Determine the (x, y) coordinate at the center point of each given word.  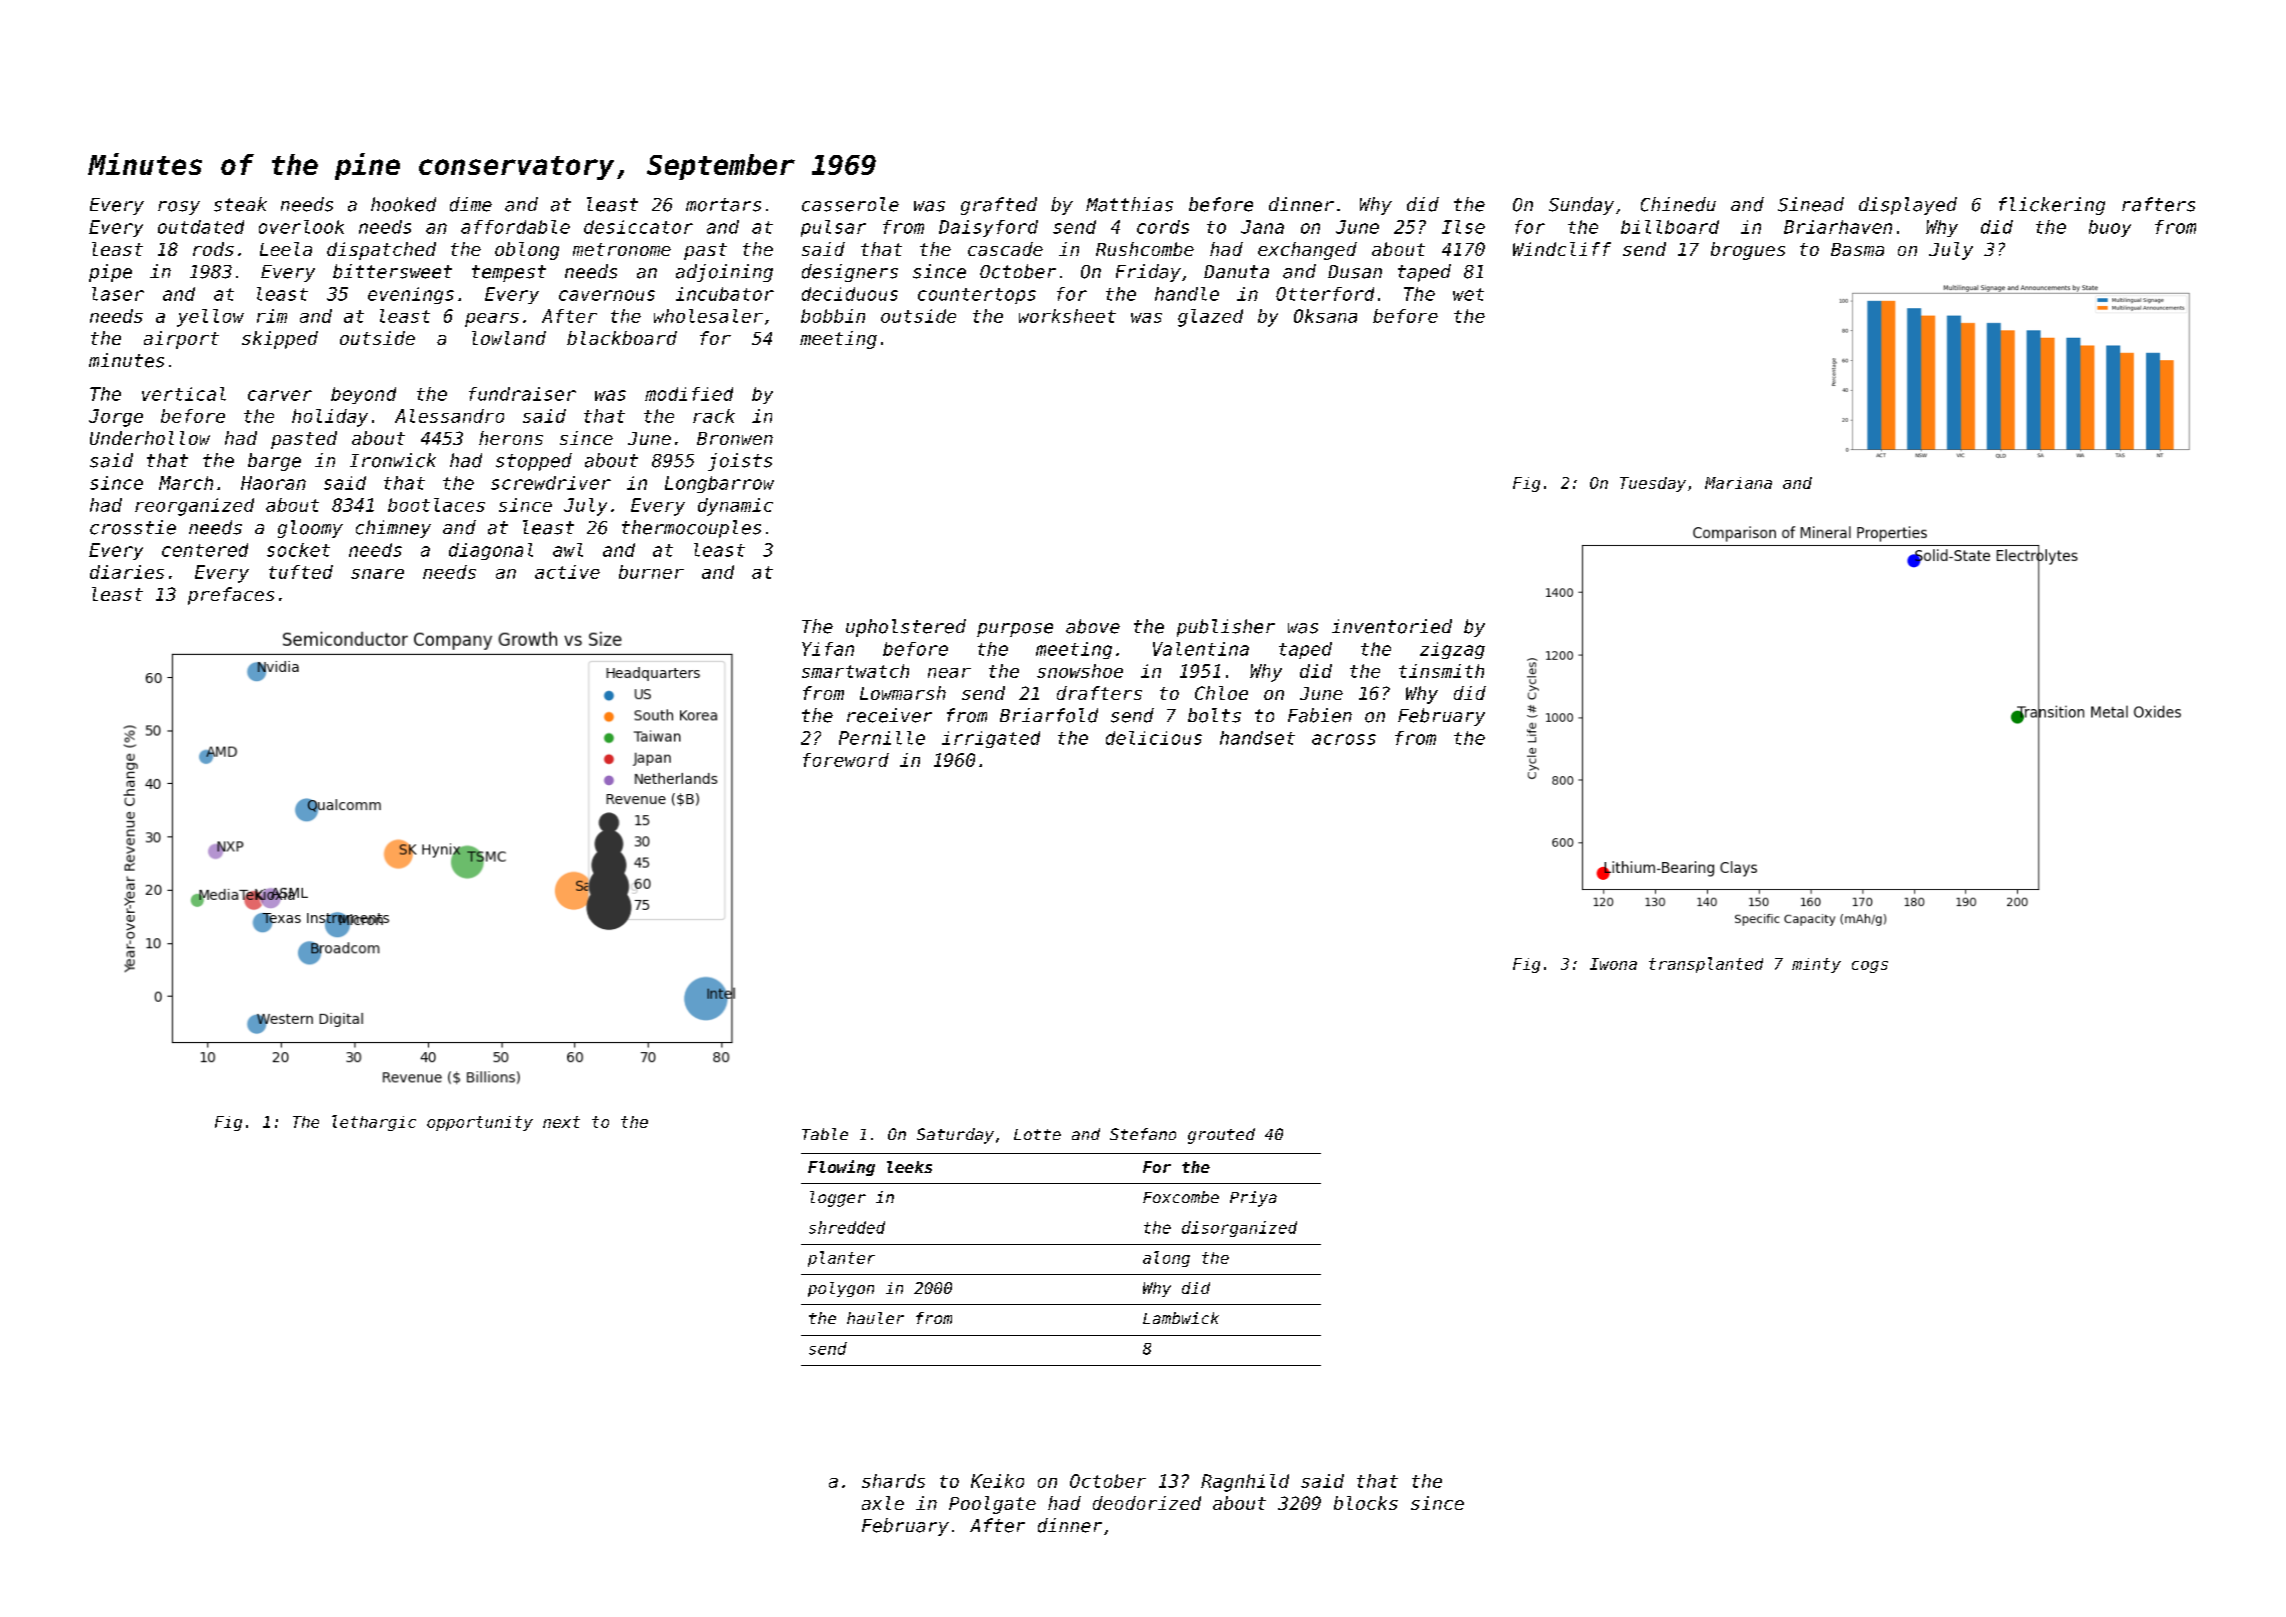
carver (280, 395)
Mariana (1738, 483)
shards (893, 1481)
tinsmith (1441, 671)
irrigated (991, 739)
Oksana (1325, 316)
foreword (846, 760)
